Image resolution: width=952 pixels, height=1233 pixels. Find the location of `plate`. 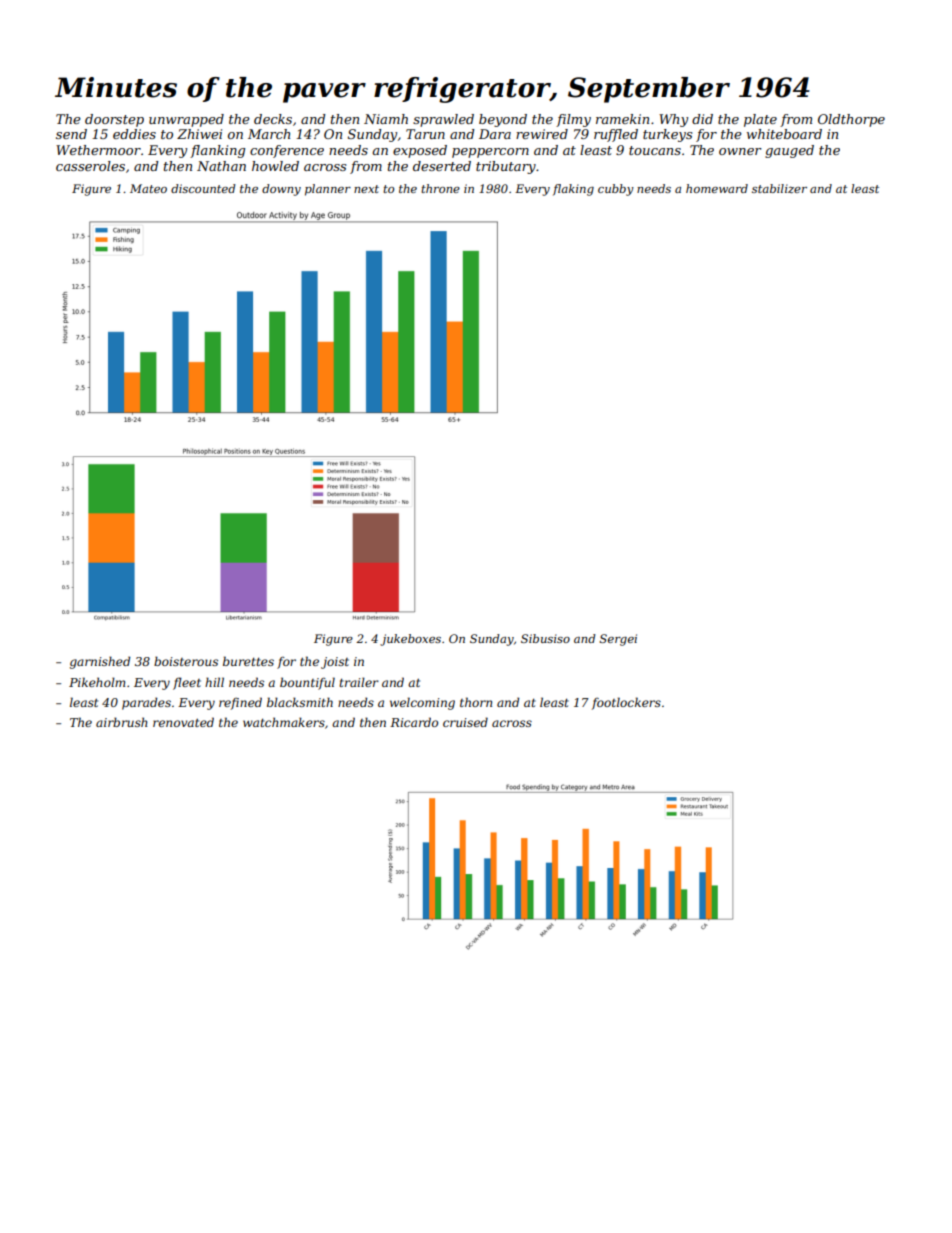

plate is located at coordinates (760, 120).
